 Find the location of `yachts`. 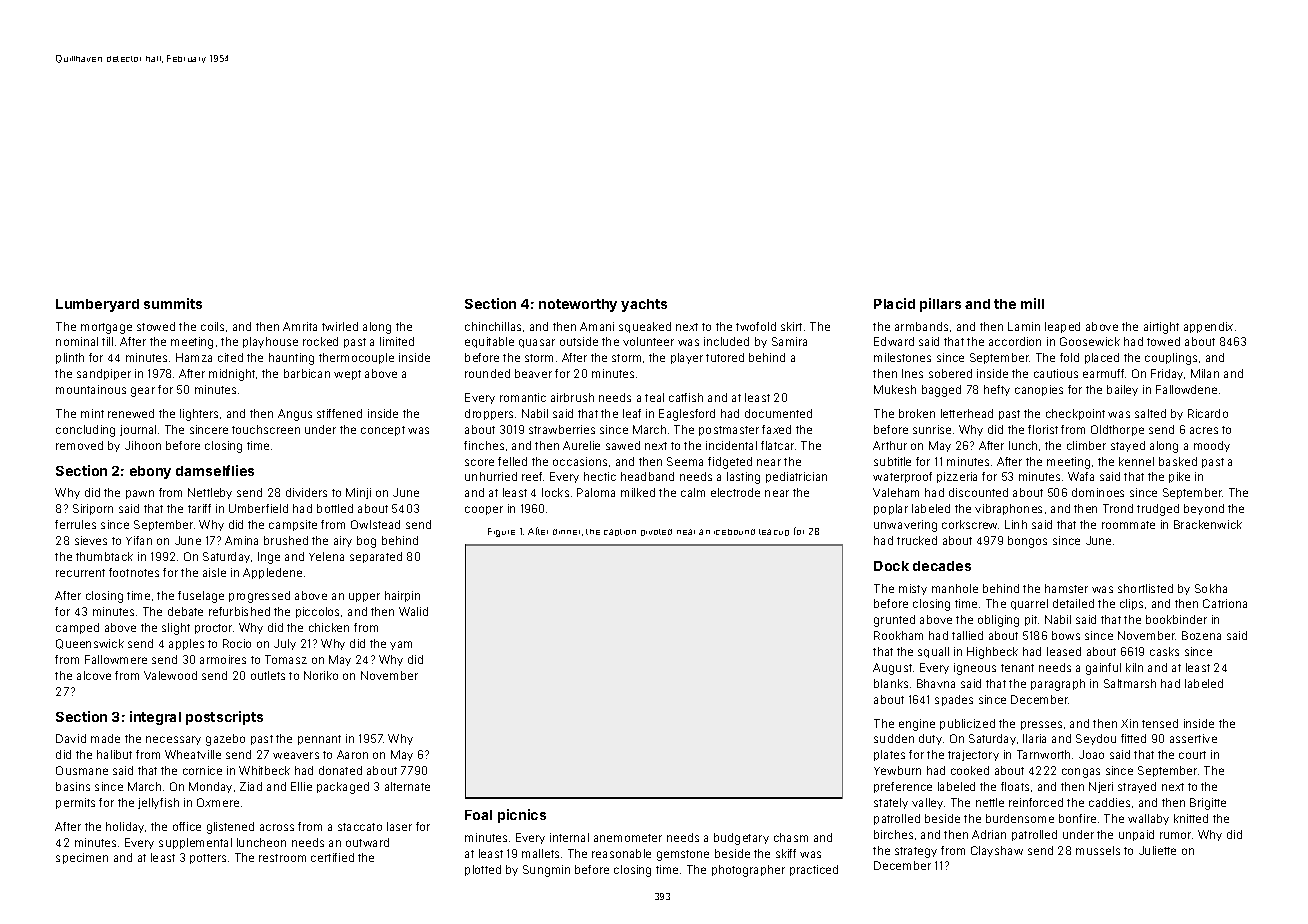

yachts is located at coordinates (644, 305).
